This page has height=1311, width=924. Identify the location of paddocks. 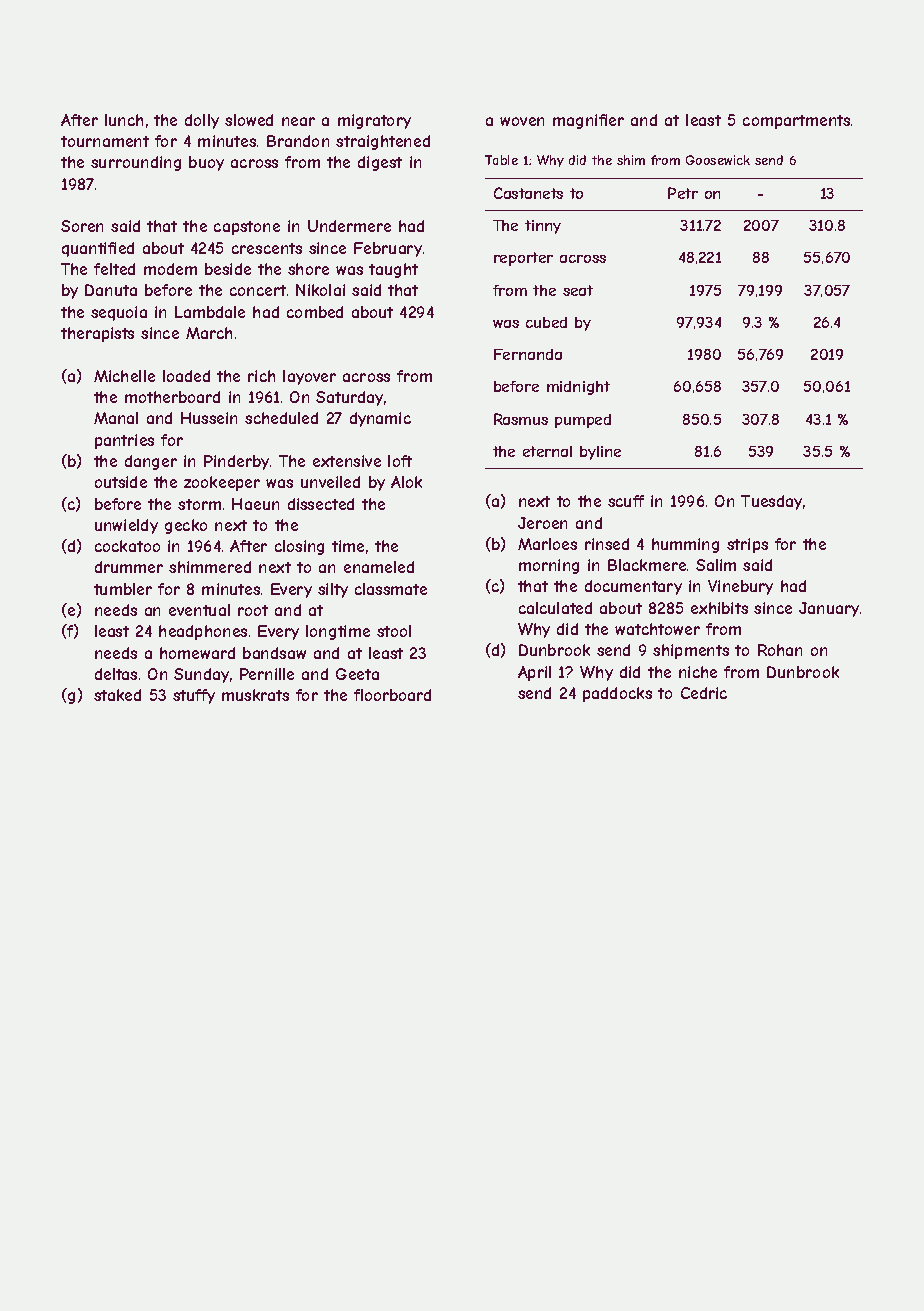
(617, 694).
